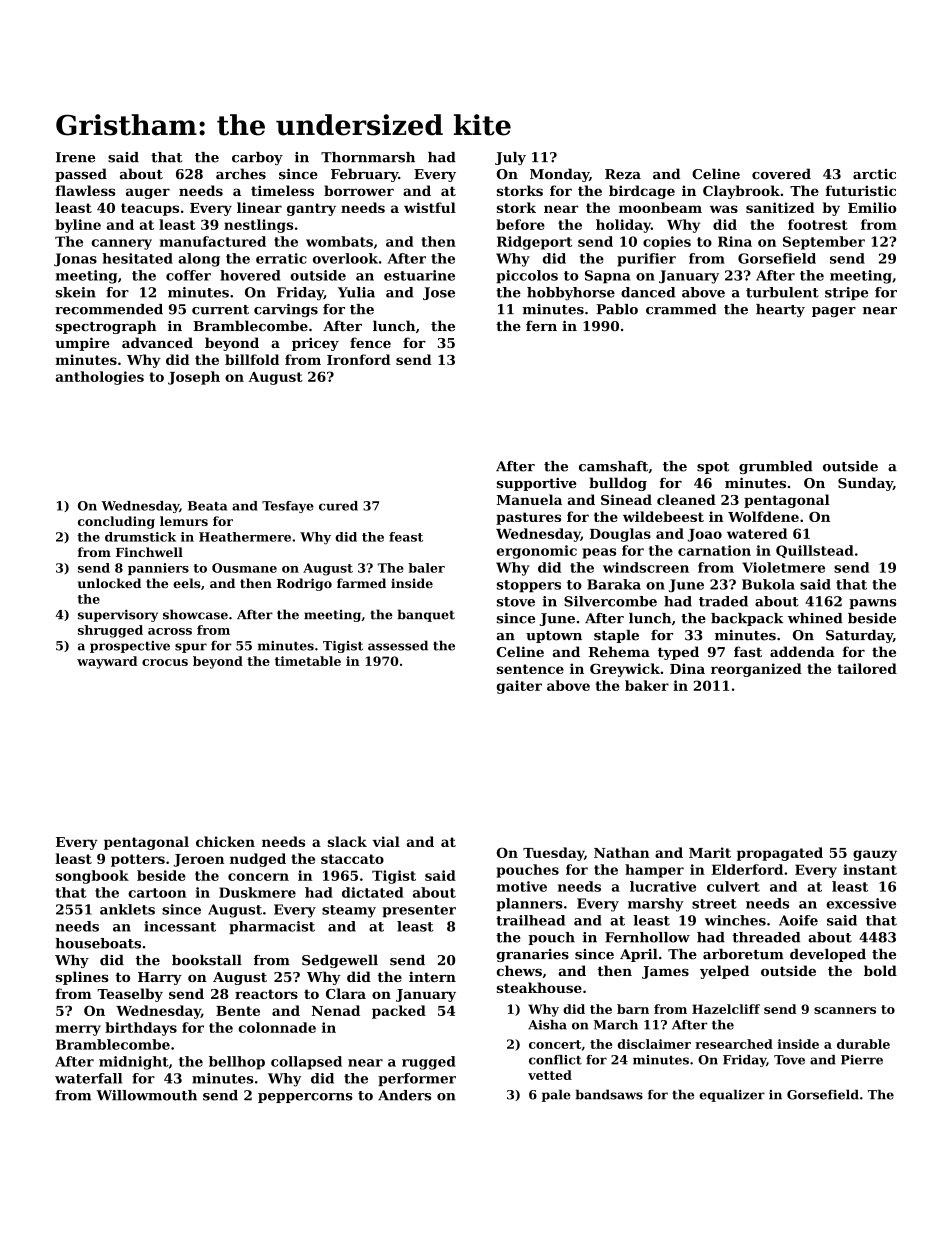  What do you see at coordinates (874, 174) in the screenshot?
I see `arctic` at bounding box center [874, 174].
